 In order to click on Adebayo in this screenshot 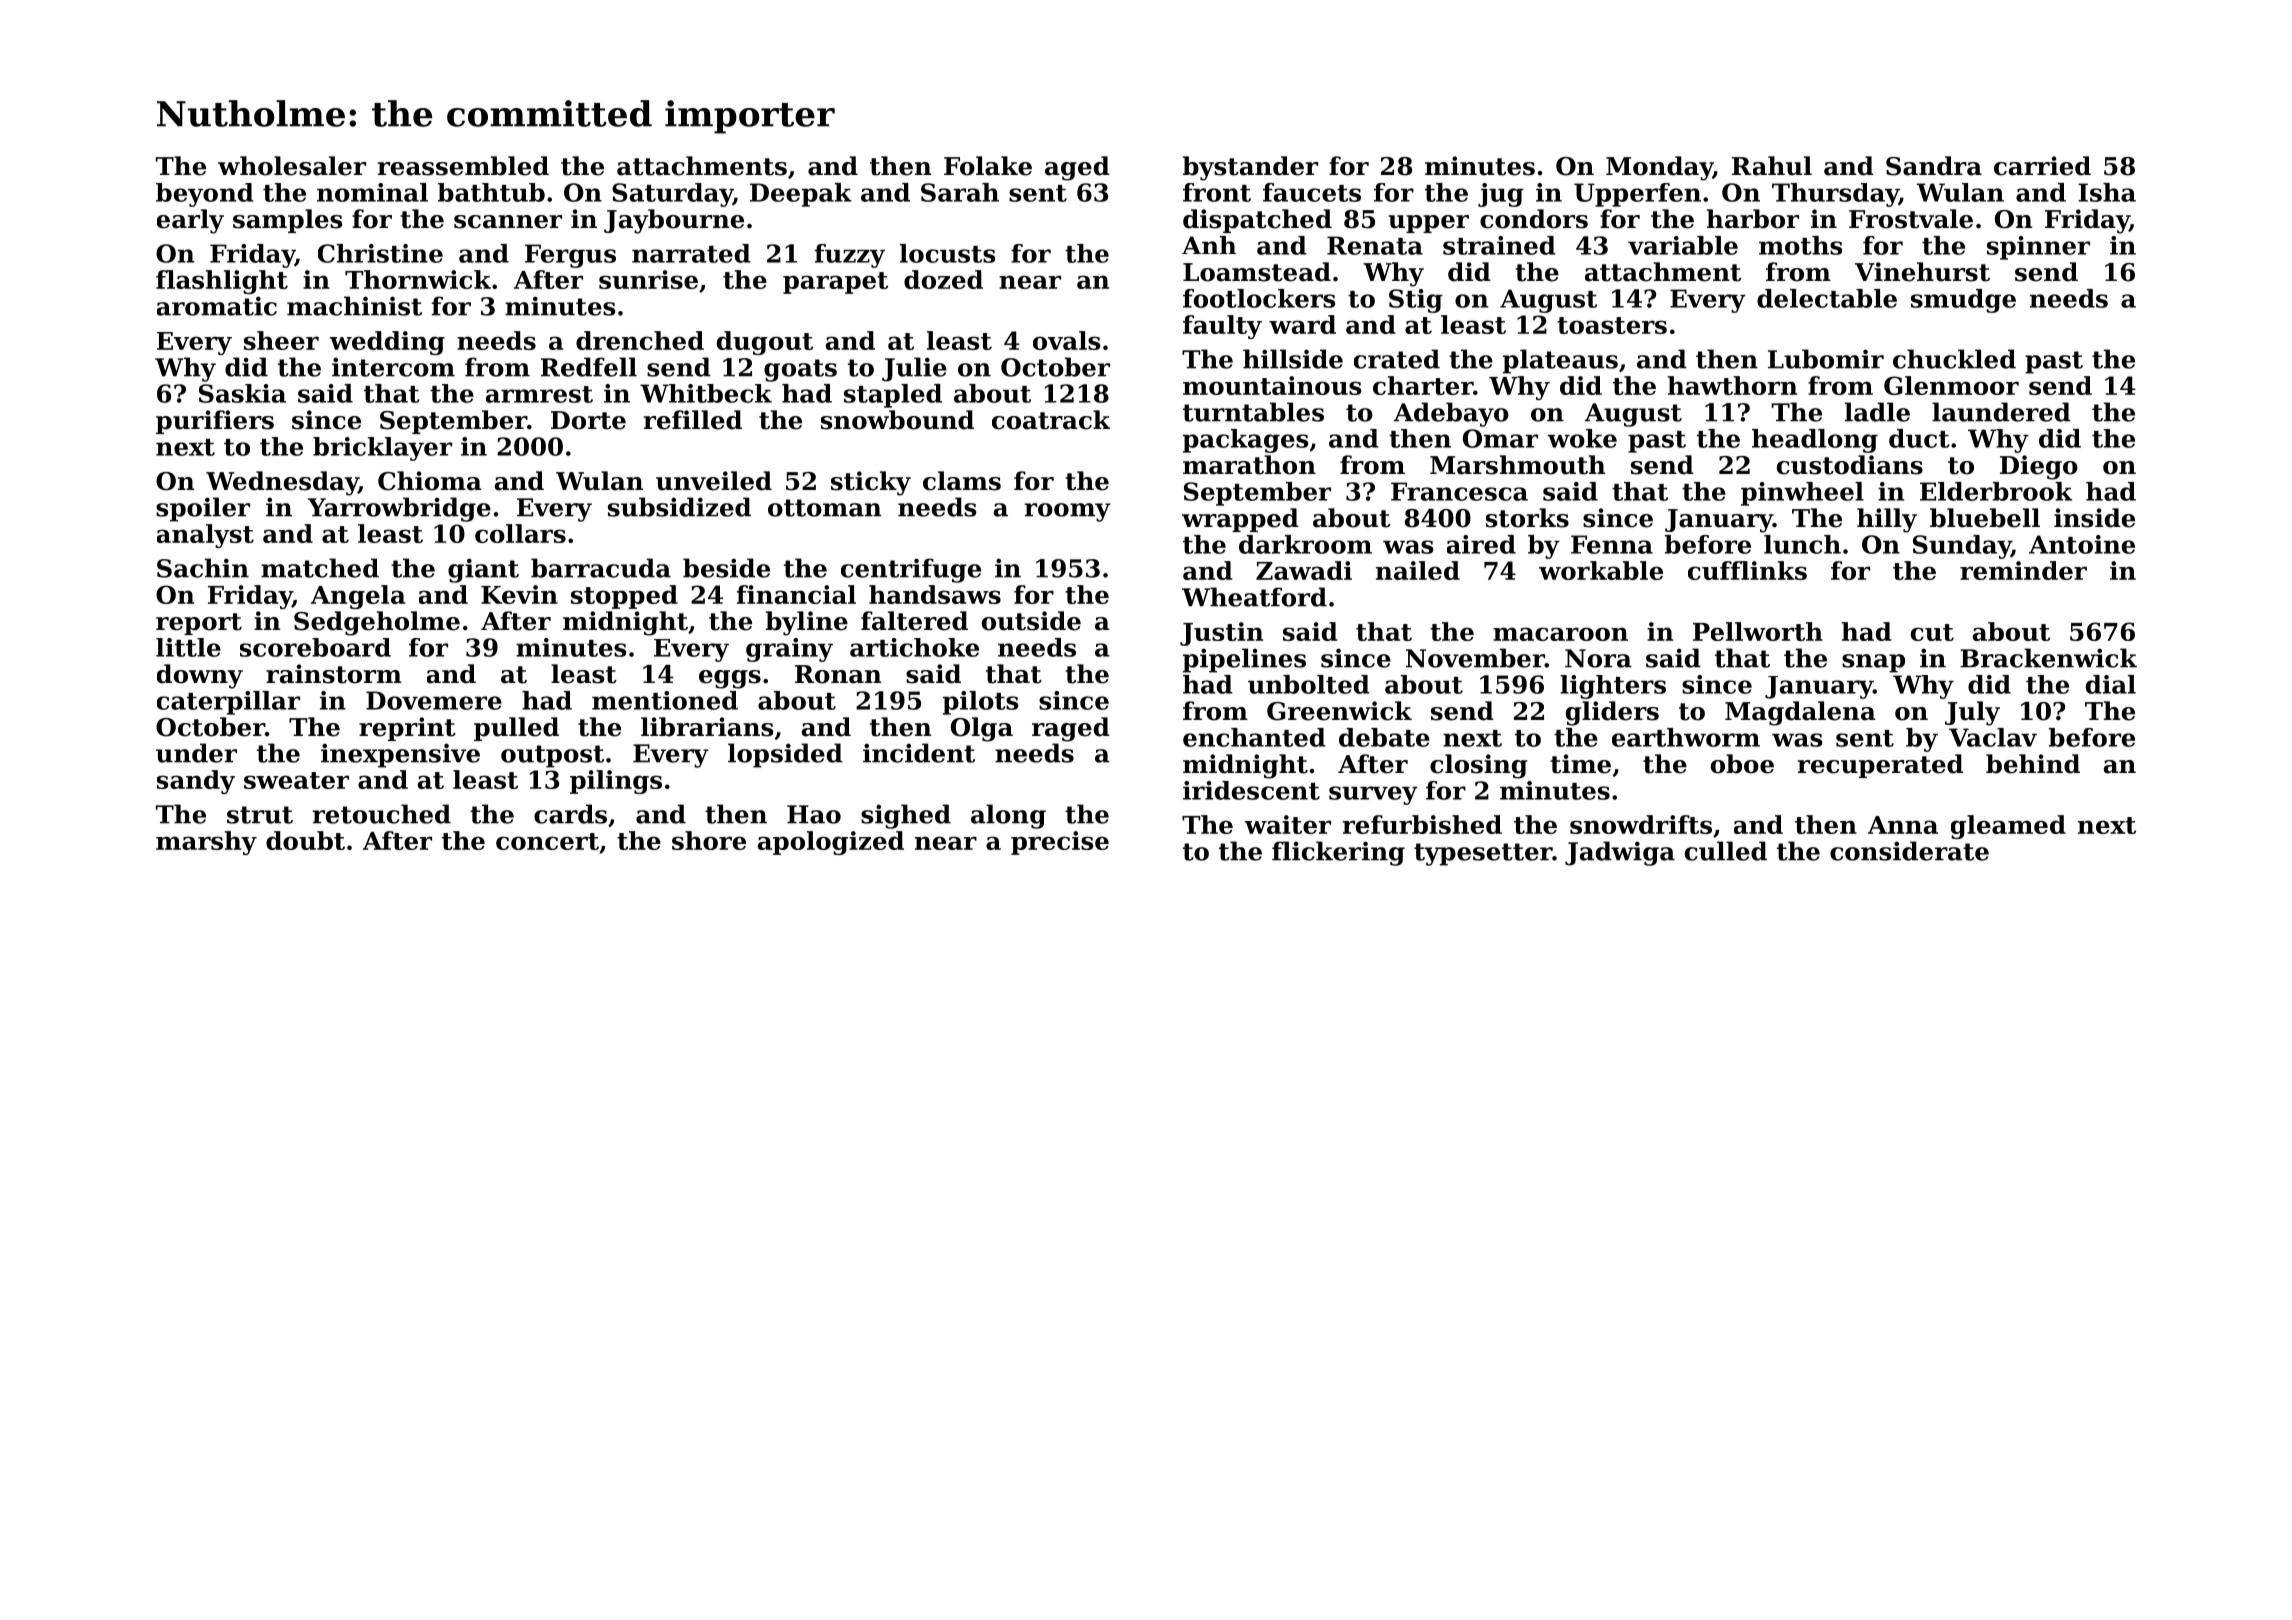, I will do `click(1451, 414)`.
